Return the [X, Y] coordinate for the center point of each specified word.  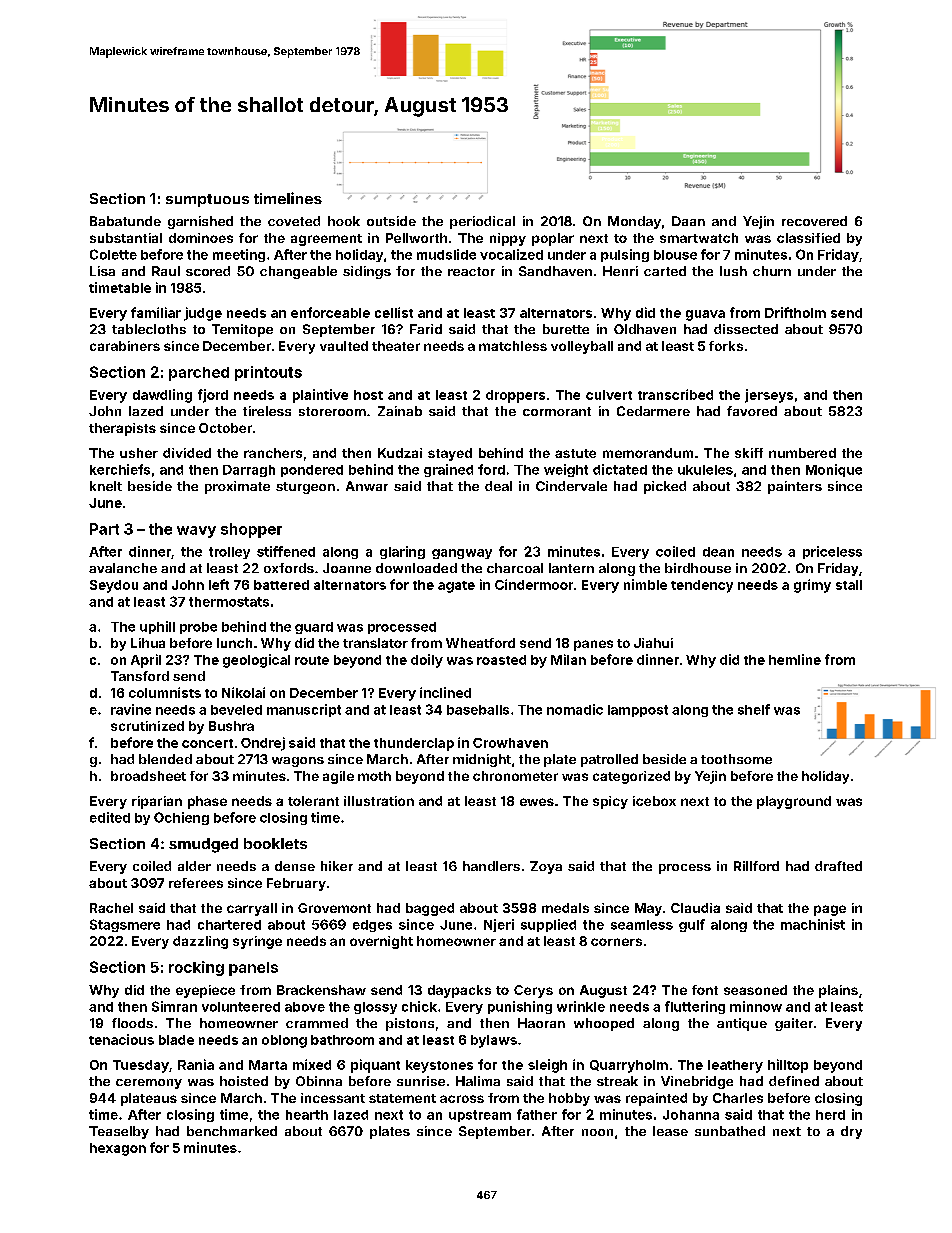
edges [372, 926]
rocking [196, 968]
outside [391, 221]
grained [448, 470]
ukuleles [705, 470]
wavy [196, 532]
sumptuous [207, 200]
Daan [688, 221]
